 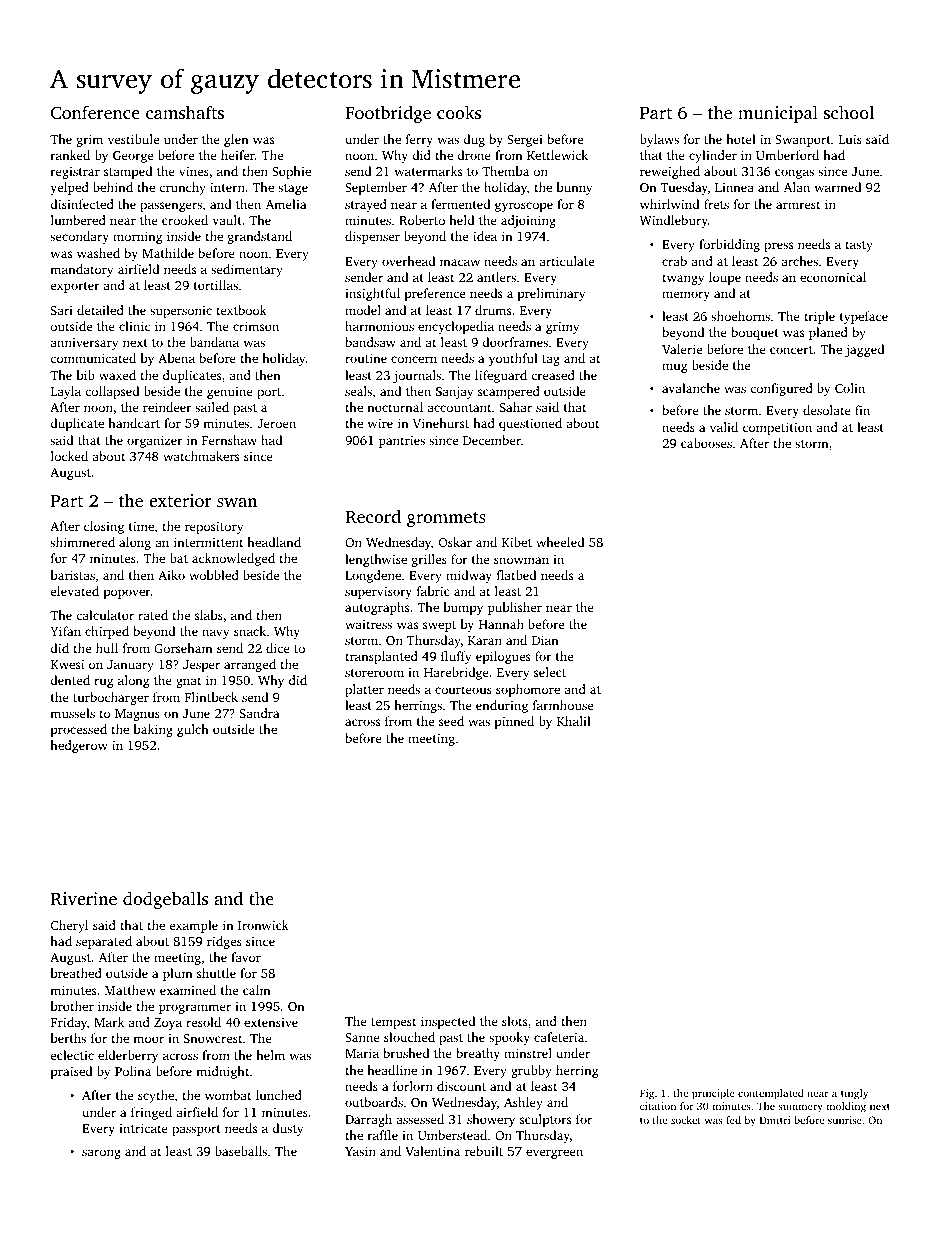 I want to click on fringed, so click(x=151, y=1113).
